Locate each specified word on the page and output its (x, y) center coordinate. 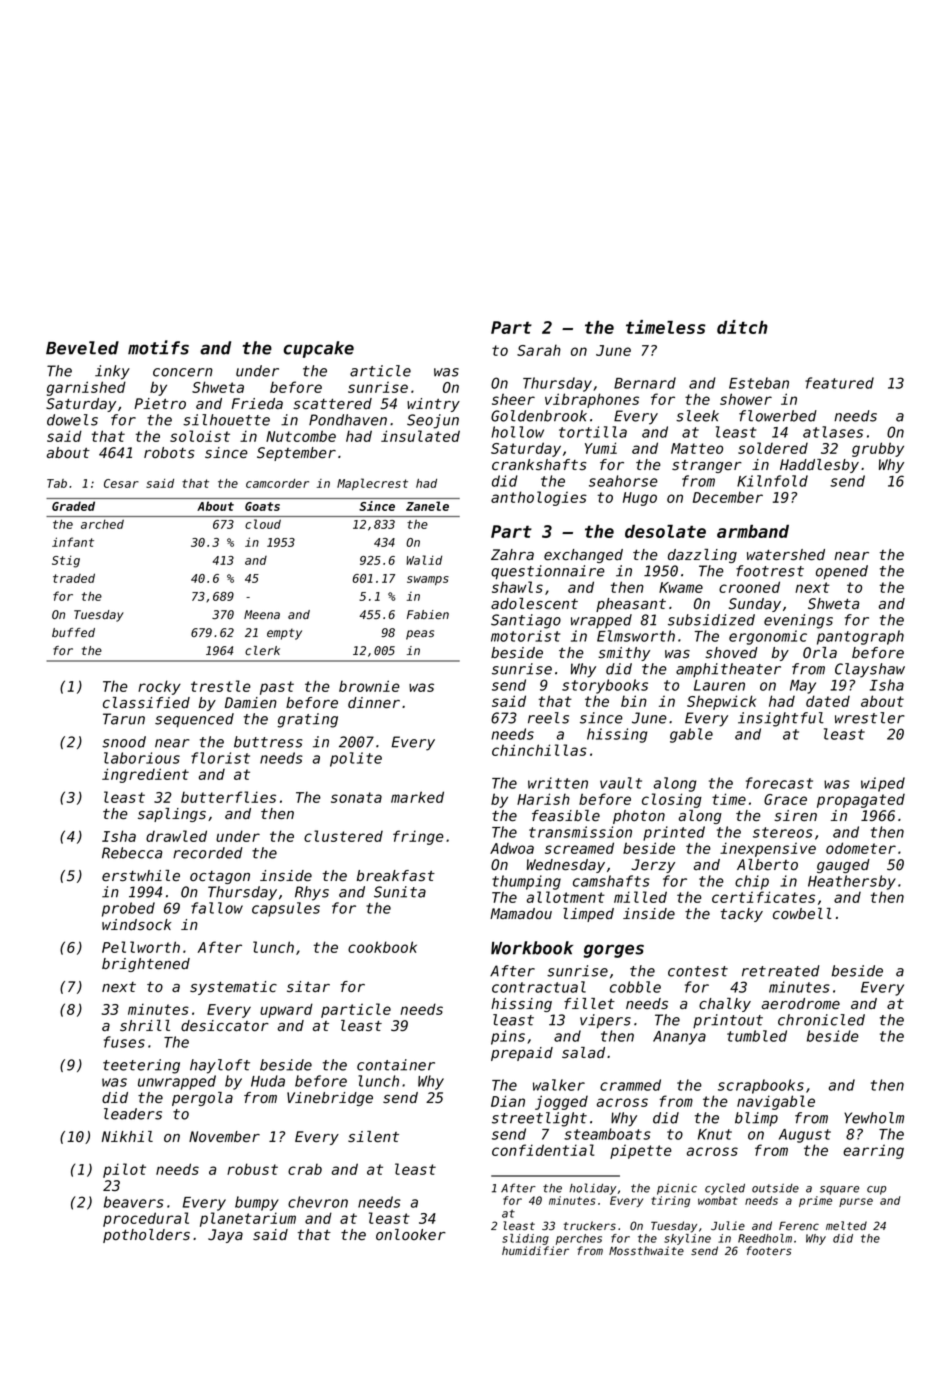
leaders (133, 1114)
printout (728, 1021)
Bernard (645, 383)
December (728, 497)
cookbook (382, 947)
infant (73, 542)
